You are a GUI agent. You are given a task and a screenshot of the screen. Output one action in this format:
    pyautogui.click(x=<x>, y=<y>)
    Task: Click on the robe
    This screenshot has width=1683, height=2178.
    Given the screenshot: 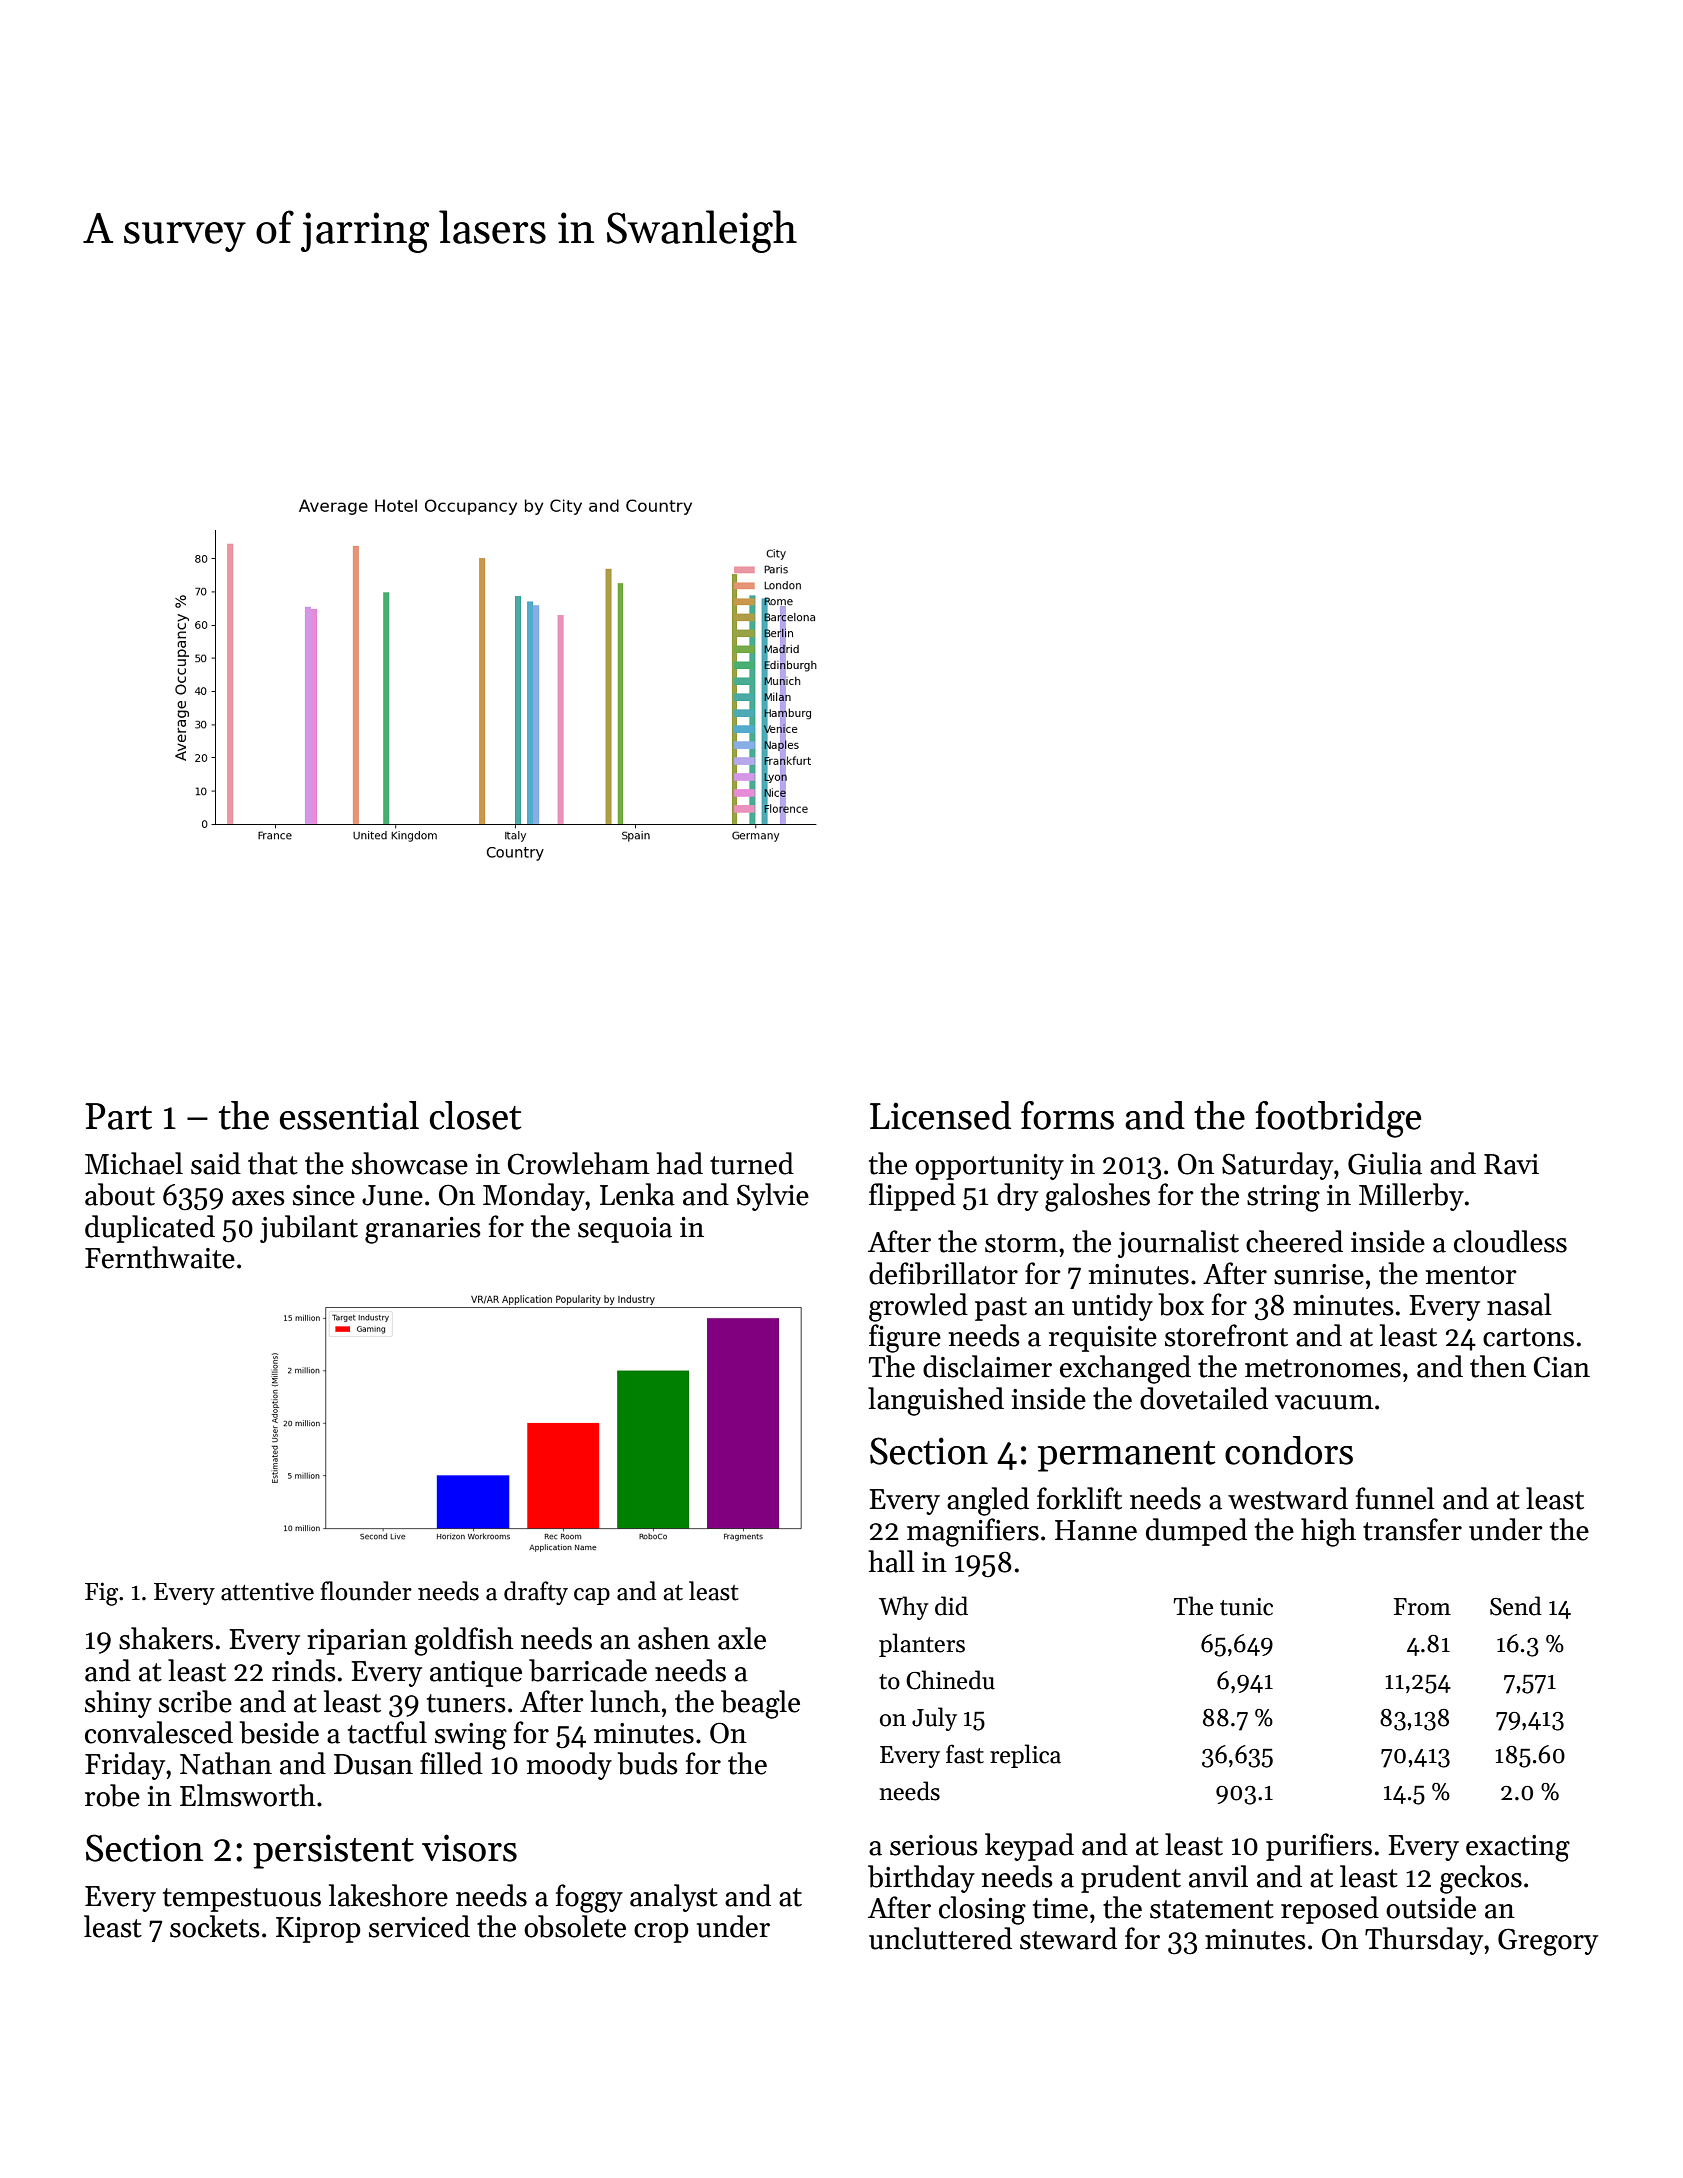 What is the action you would take?
    pyautogui.click(x=112, y=1795)
